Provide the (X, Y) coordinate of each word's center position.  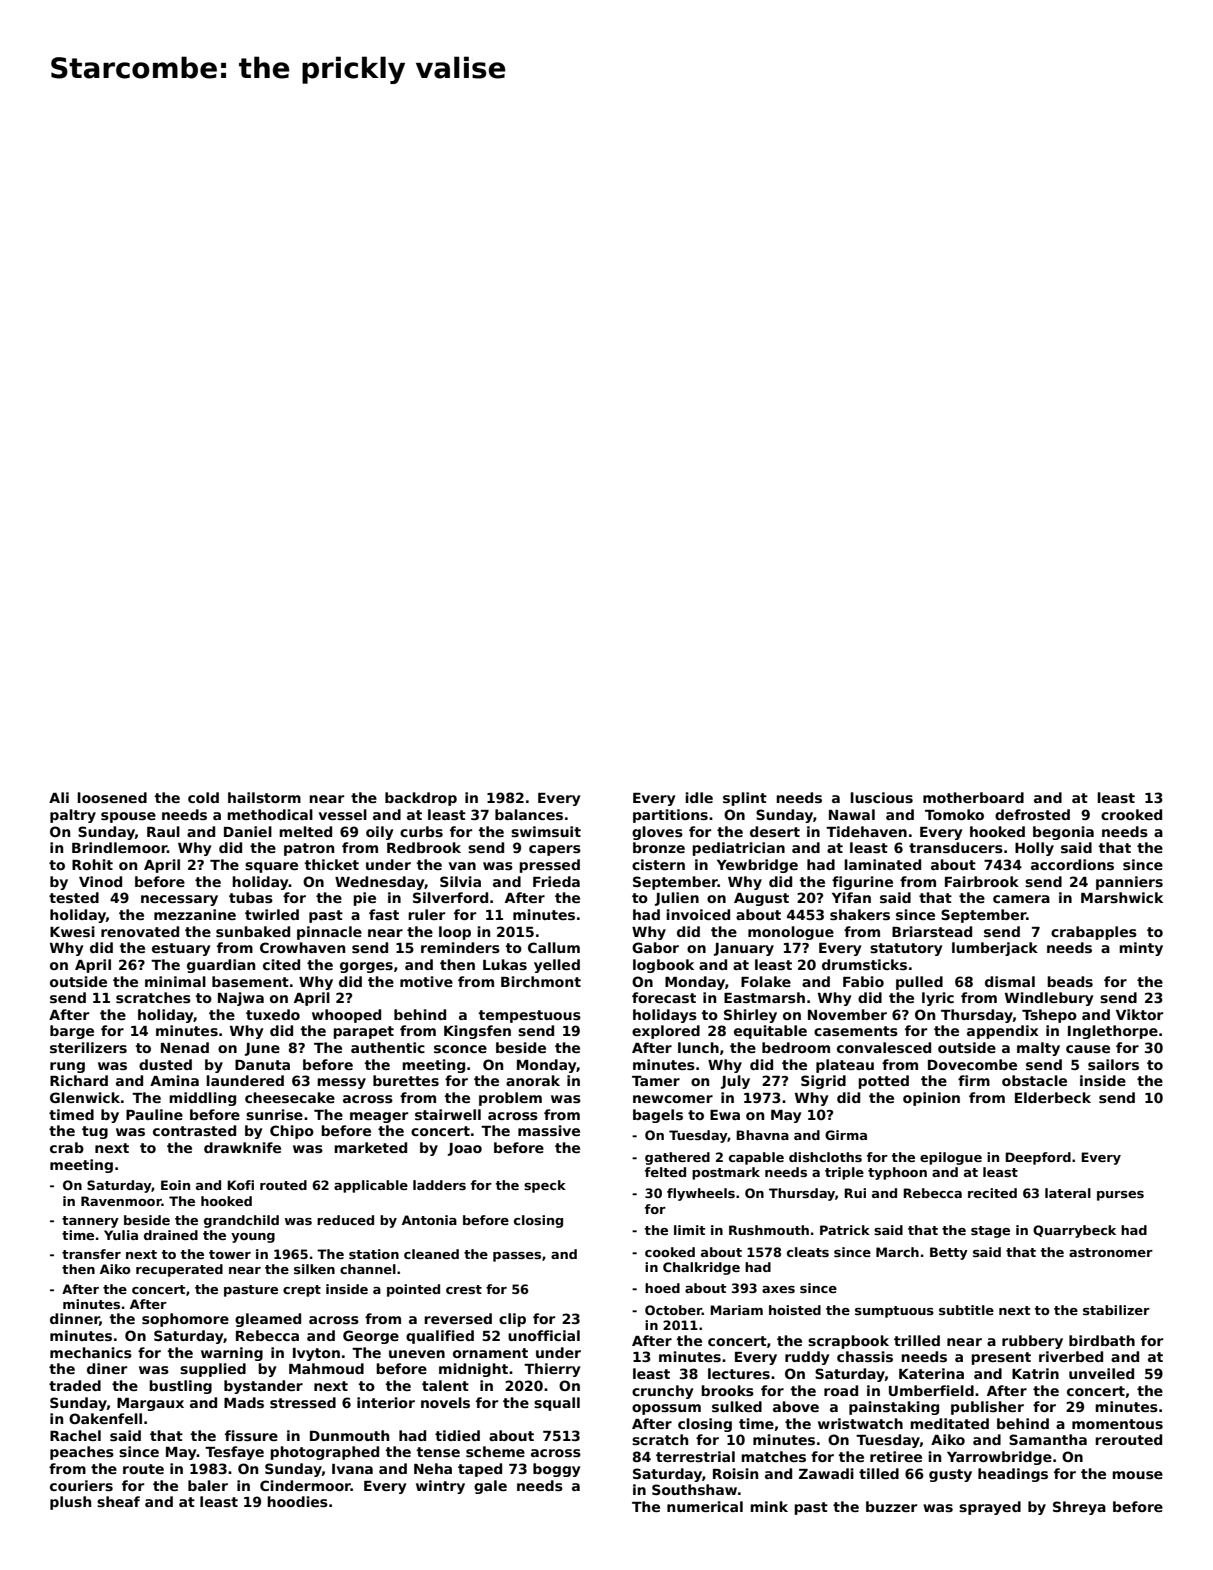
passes (517, 1257)
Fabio (863, 981)
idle (699, 797)
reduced (345, 1220)
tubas (251, 897)
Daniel (248, 831)
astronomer (1111, 1252)
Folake (766, 981)
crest (464, 1289)
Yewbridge (757, 866)
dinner (75, 1319)
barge (72, 1032)
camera (1021, 899)
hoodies (297, 1501)
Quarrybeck (1074, 1231)
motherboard (973, 797)
